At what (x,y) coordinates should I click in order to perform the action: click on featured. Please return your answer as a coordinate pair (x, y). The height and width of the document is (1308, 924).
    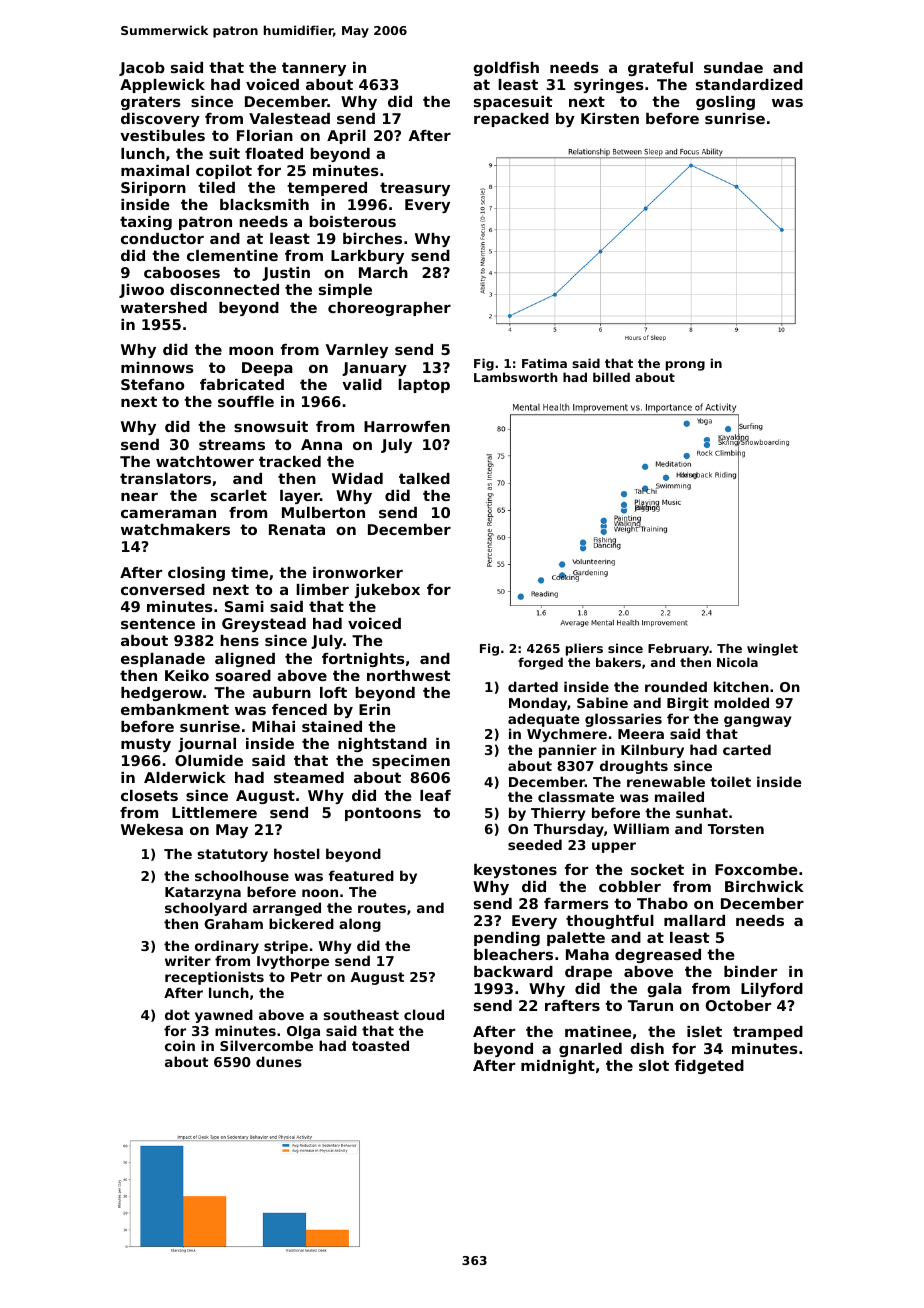
    Looking at the image, I should click on (361, 875).
